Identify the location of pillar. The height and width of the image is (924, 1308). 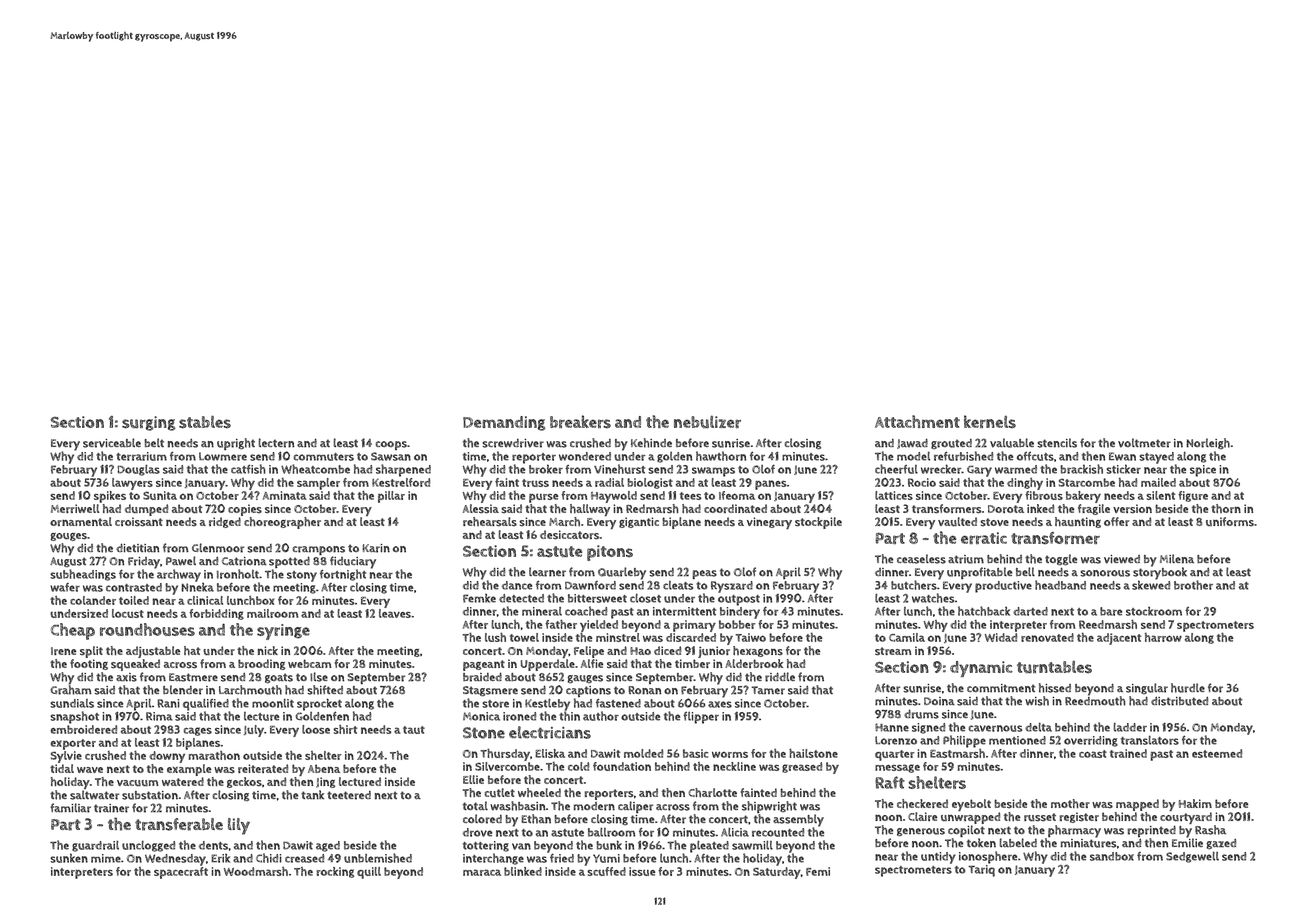
(391, 497).
